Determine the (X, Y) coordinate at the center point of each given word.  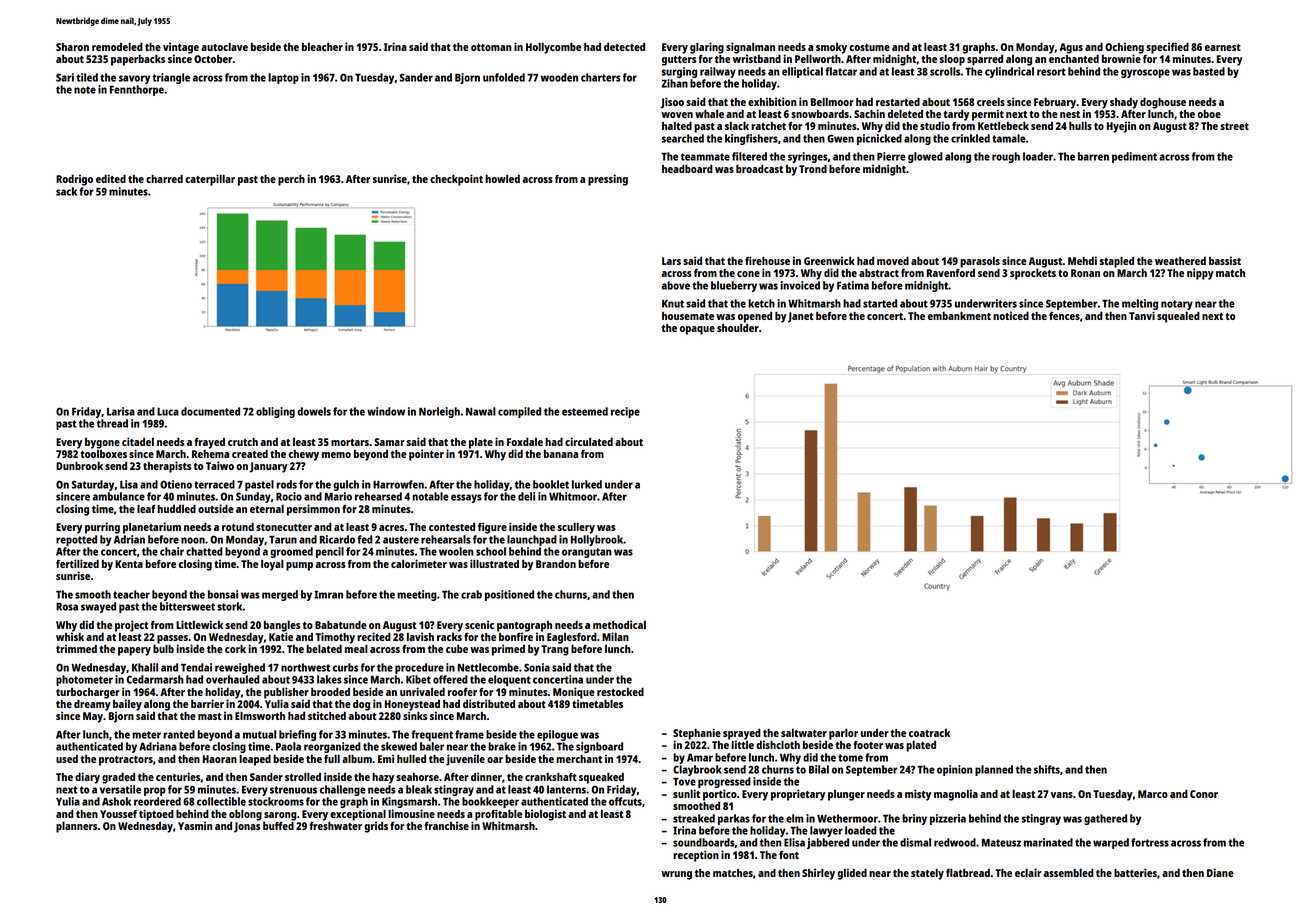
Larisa (121, 411)
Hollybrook (597, 540)
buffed (278, 826)
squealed (1178, 317)
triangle (171, 78)
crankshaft (551, 776)
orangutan (587, 553)
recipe (625, 412)
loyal (272, 565)
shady (1124, 103)
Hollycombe (553, 48)
